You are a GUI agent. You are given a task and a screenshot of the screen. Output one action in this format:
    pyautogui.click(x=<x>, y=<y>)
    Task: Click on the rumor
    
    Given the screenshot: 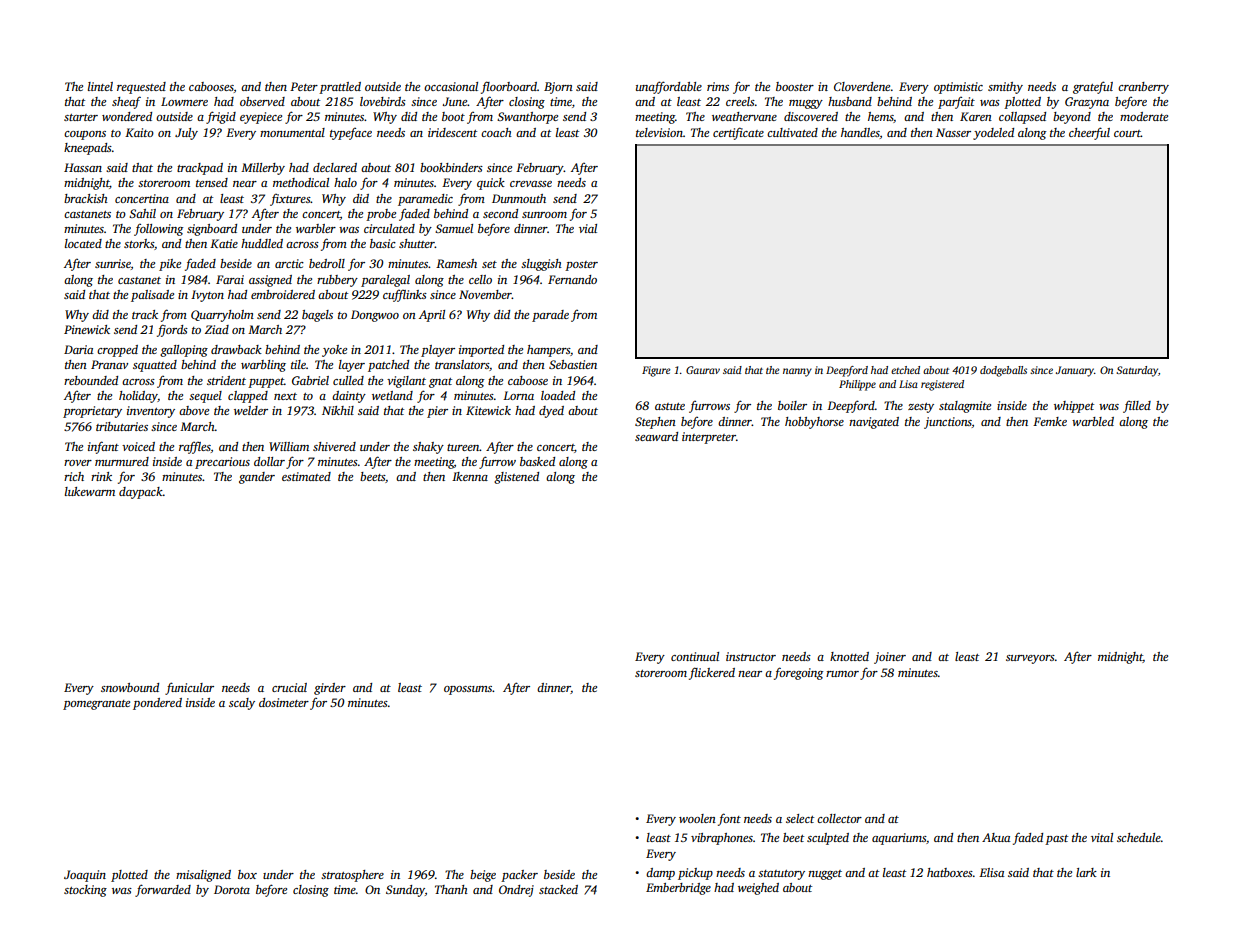 What is the action you would take?
    pyautogui.click(x=842, y=674)
